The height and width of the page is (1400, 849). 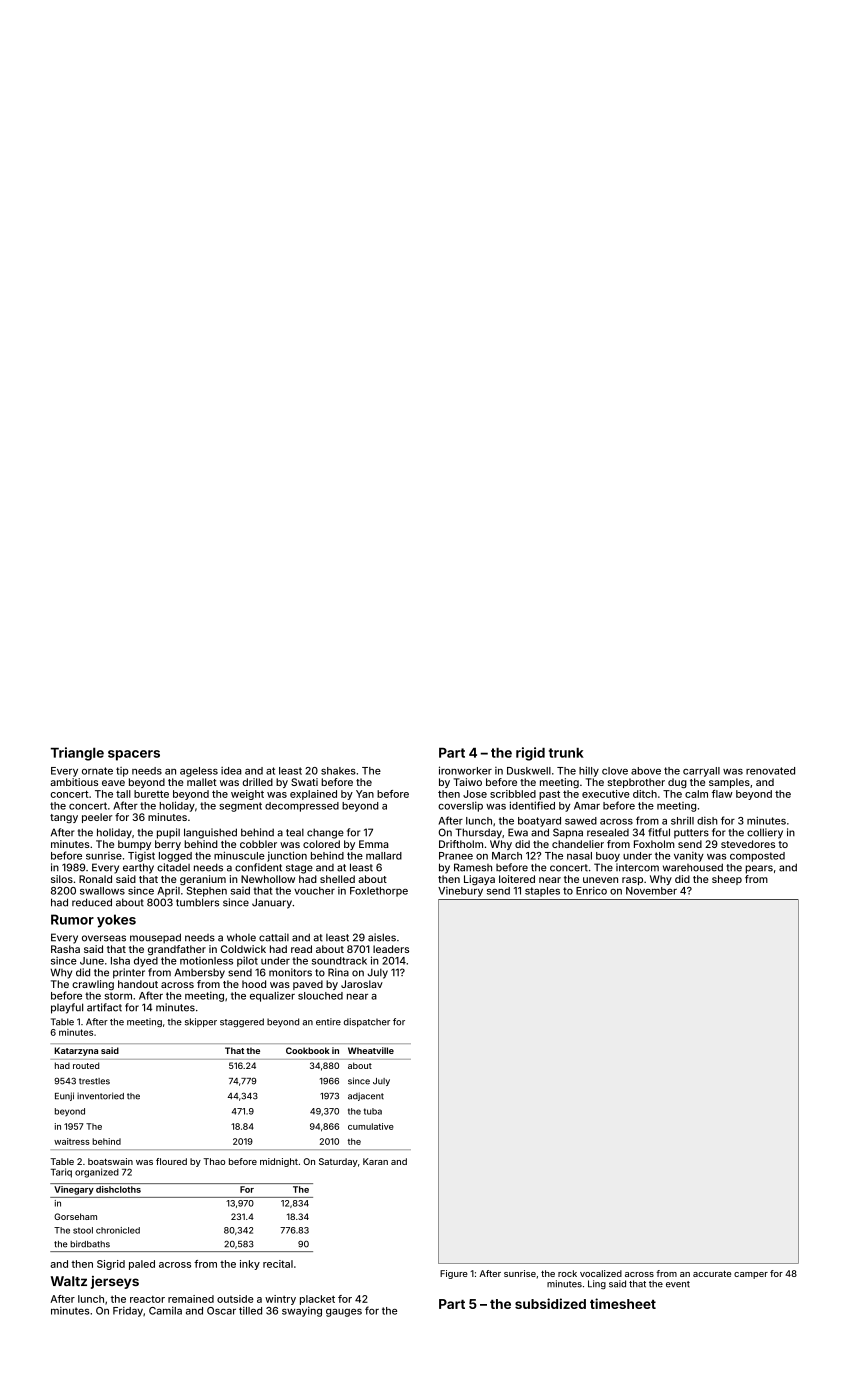 What do you see at coordinates (97, 818) in the page?
I see `peeler` at bounding box center [97, 818].
